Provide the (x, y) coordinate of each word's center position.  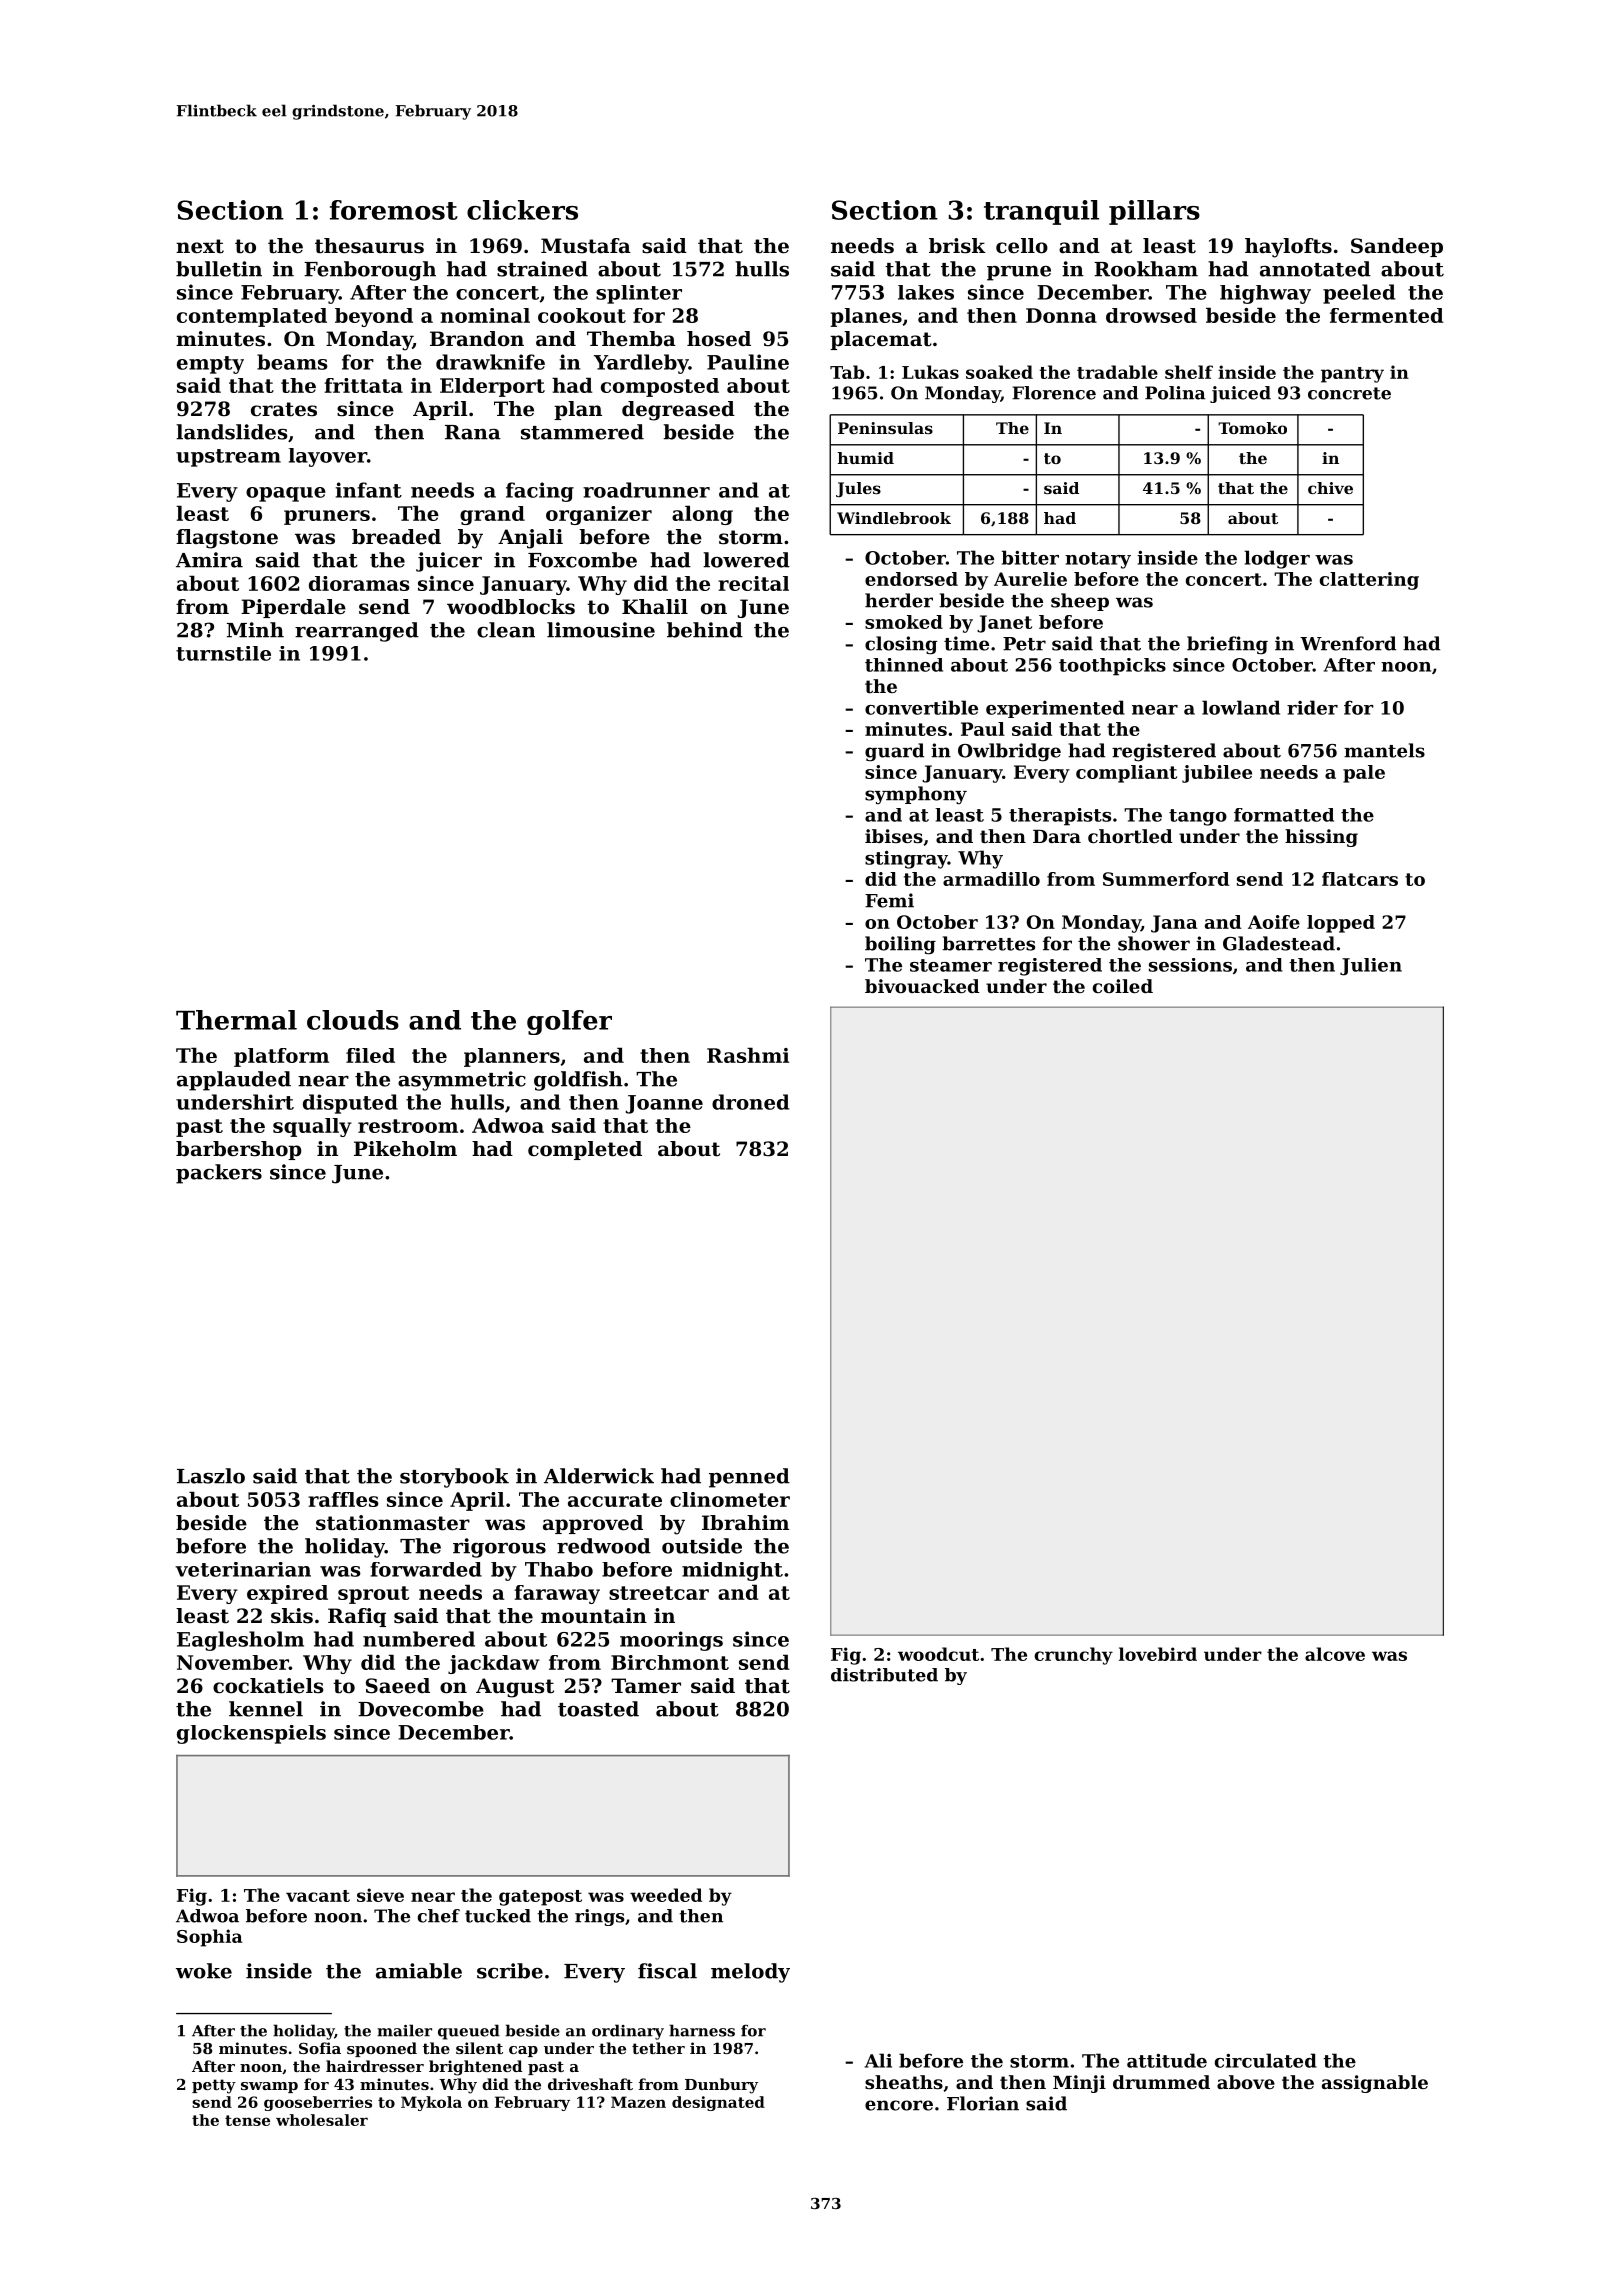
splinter (639, 294)
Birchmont (670, 1662)
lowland (1241, 707)
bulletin (219, 269)
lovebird (1158, 1654)
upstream (228, 458)
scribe (510, 1971)
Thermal (236, 1020)
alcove (1335, 1654)
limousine (601, 630)
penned (749, 1478)
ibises (894, 836)
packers (219, 1174)
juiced (1240, 394)
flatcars (1360, 879)
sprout (373, 1595)
